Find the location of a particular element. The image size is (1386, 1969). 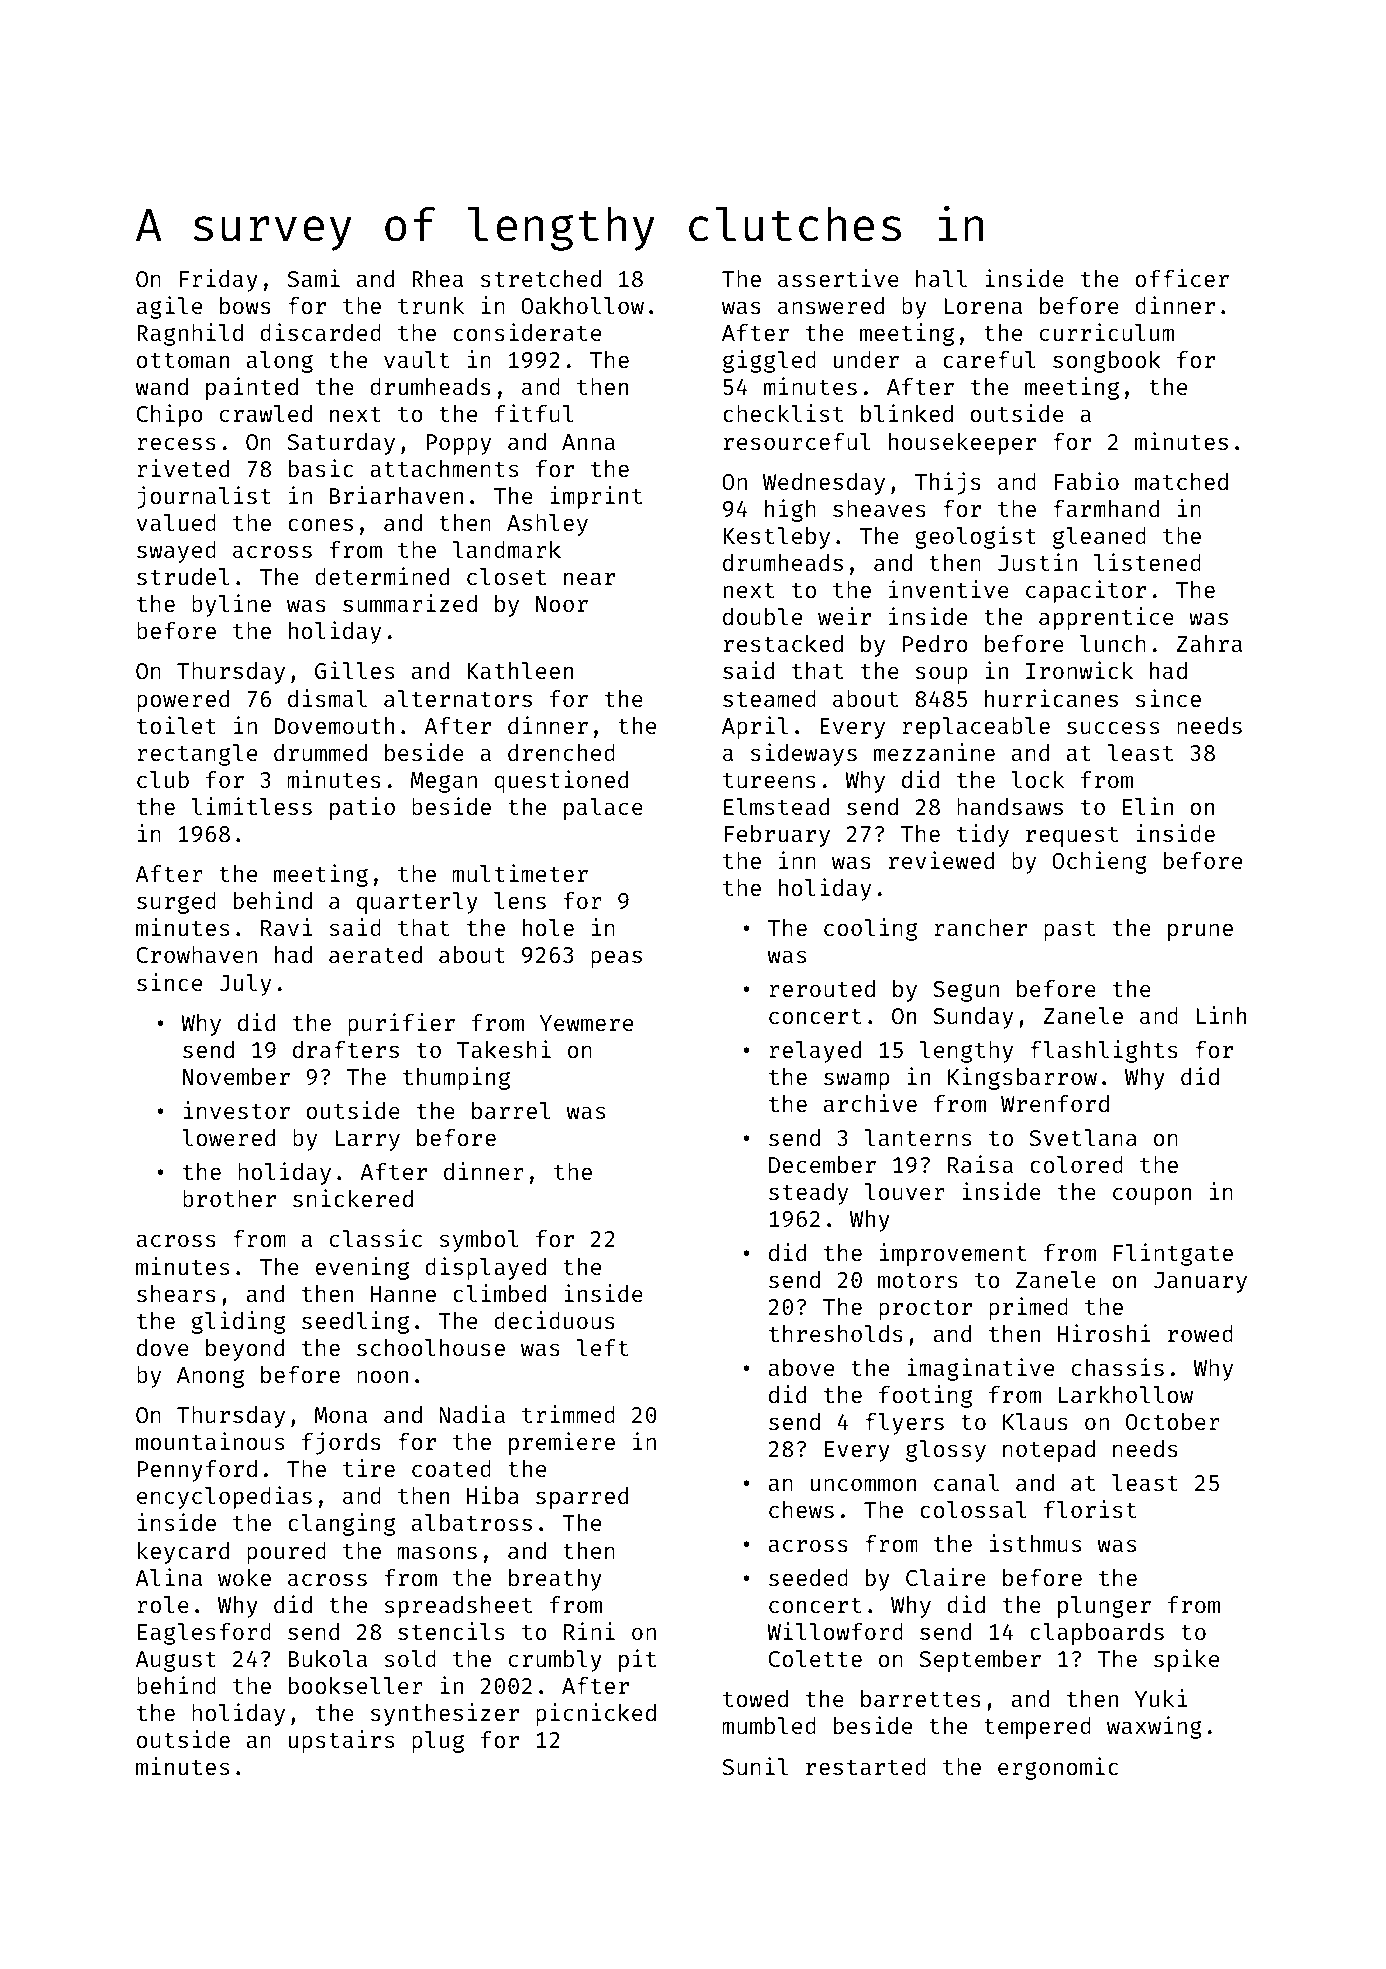

sideways is located at coordinates (804, 754).
